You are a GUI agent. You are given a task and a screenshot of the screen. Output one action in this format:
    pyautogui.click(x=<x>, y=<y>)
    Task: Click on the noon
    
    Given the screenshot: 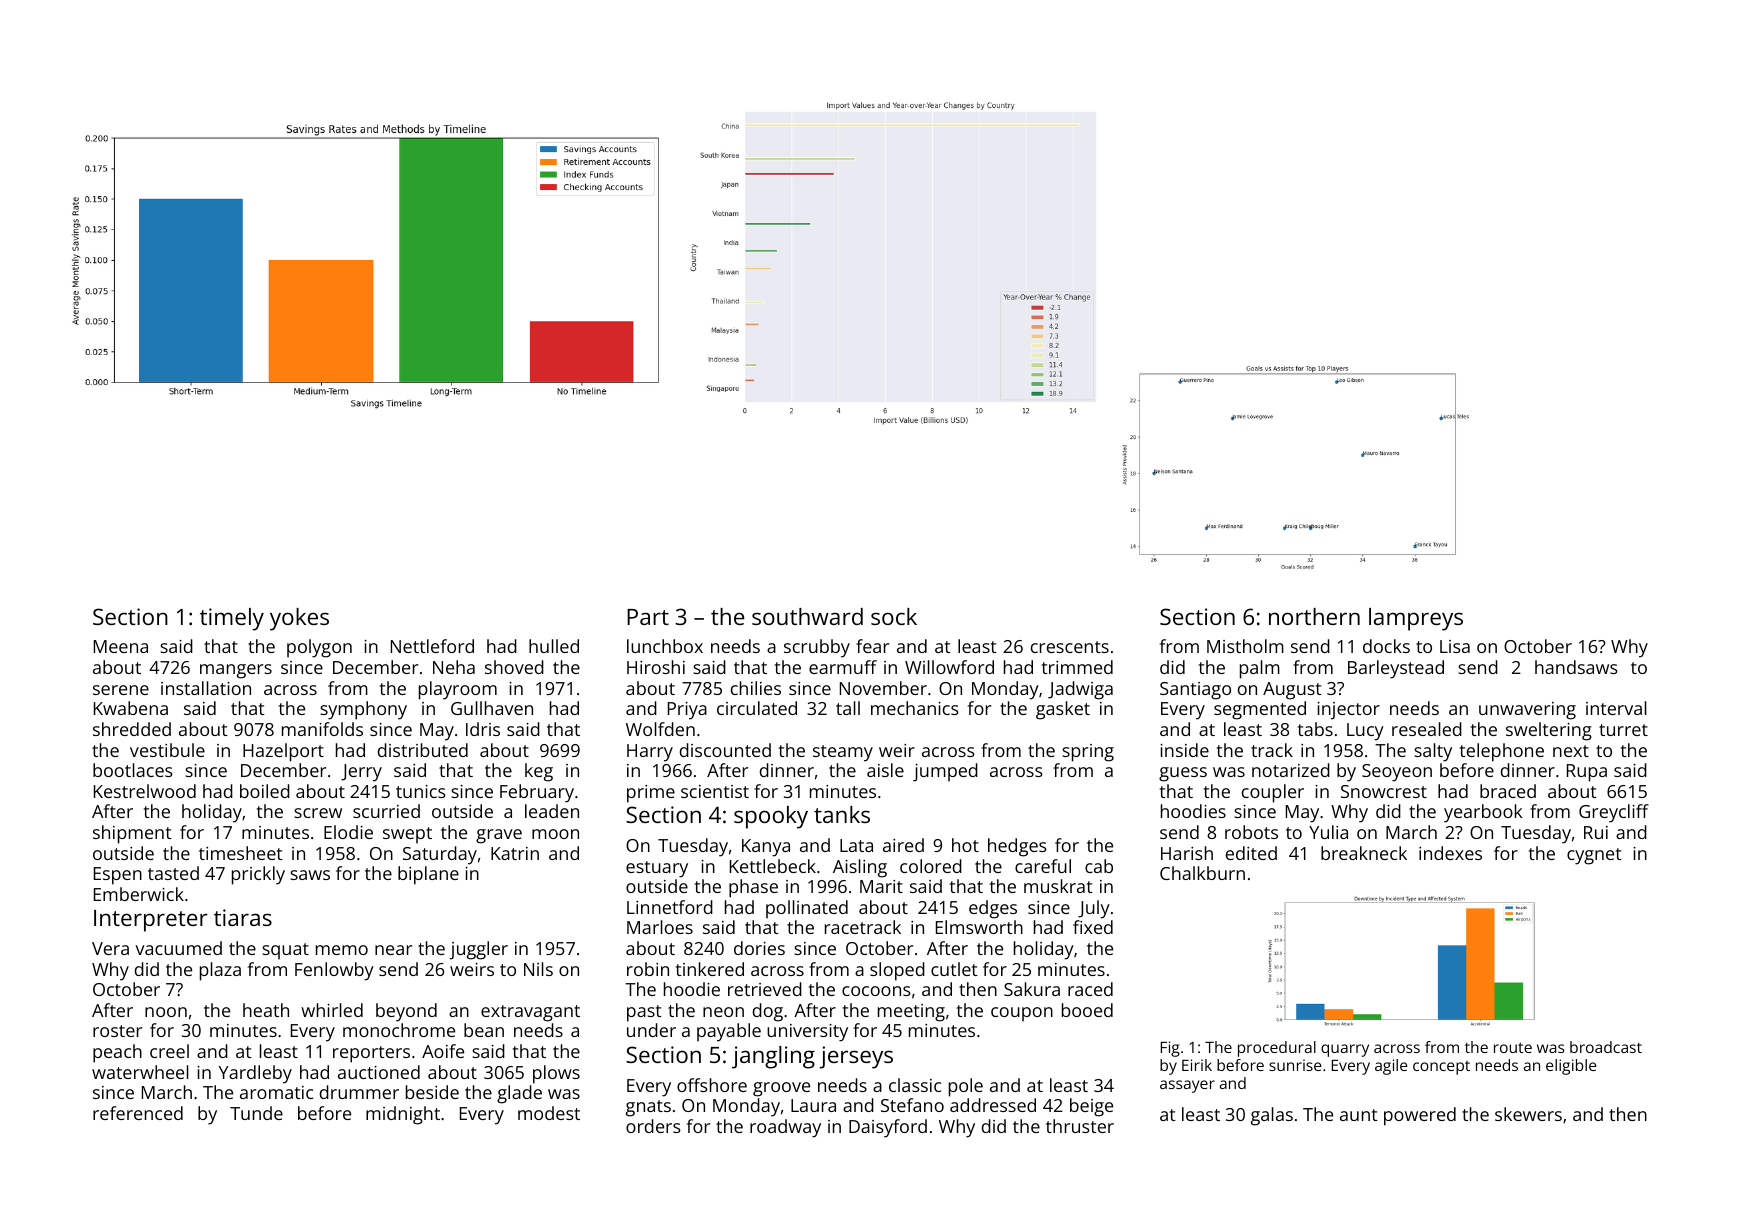 What is the action you would take?
    pyautogui.click(x=166, y=1012)
